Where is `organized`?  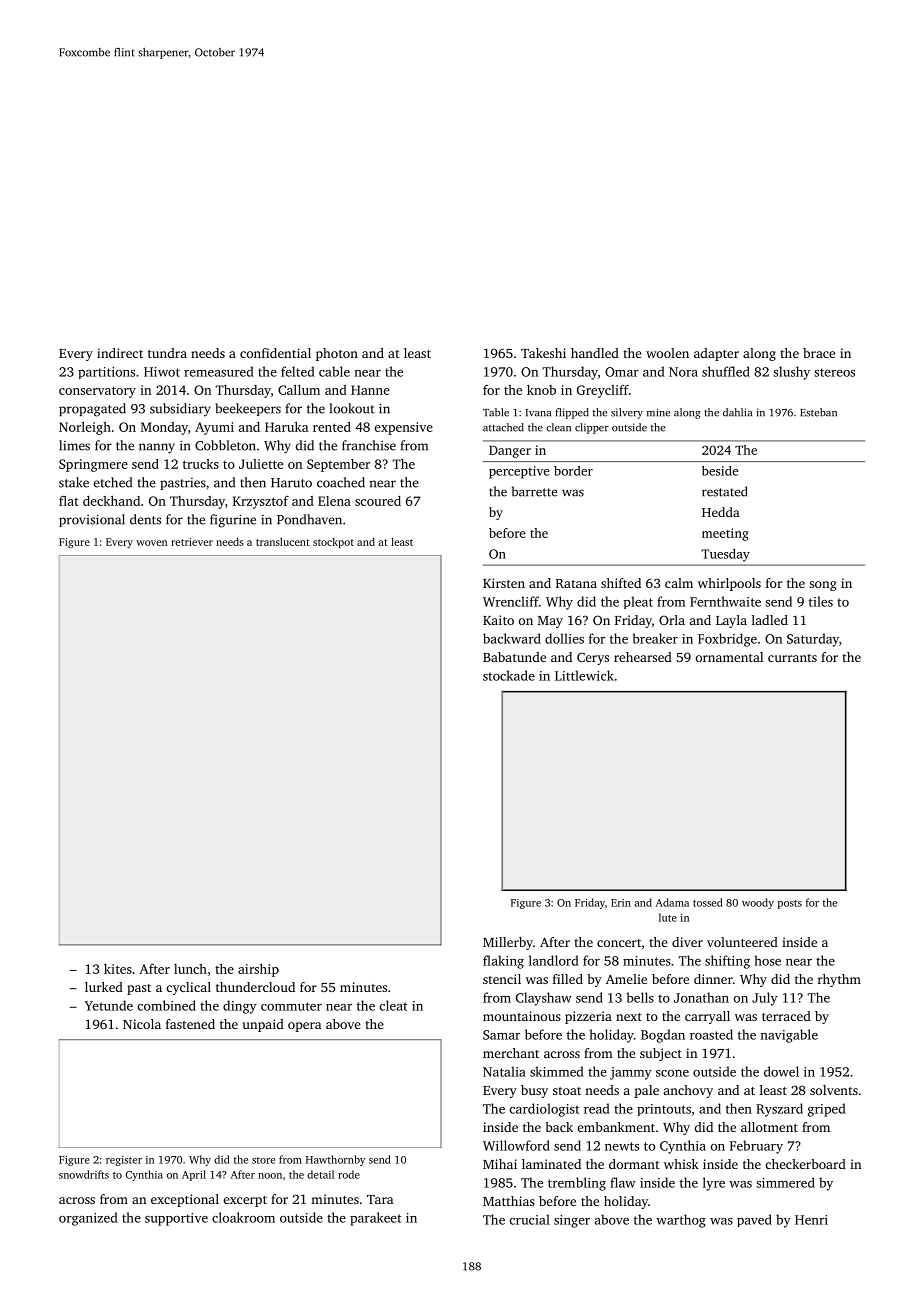 organized is located at coordinates (88, 1219).
